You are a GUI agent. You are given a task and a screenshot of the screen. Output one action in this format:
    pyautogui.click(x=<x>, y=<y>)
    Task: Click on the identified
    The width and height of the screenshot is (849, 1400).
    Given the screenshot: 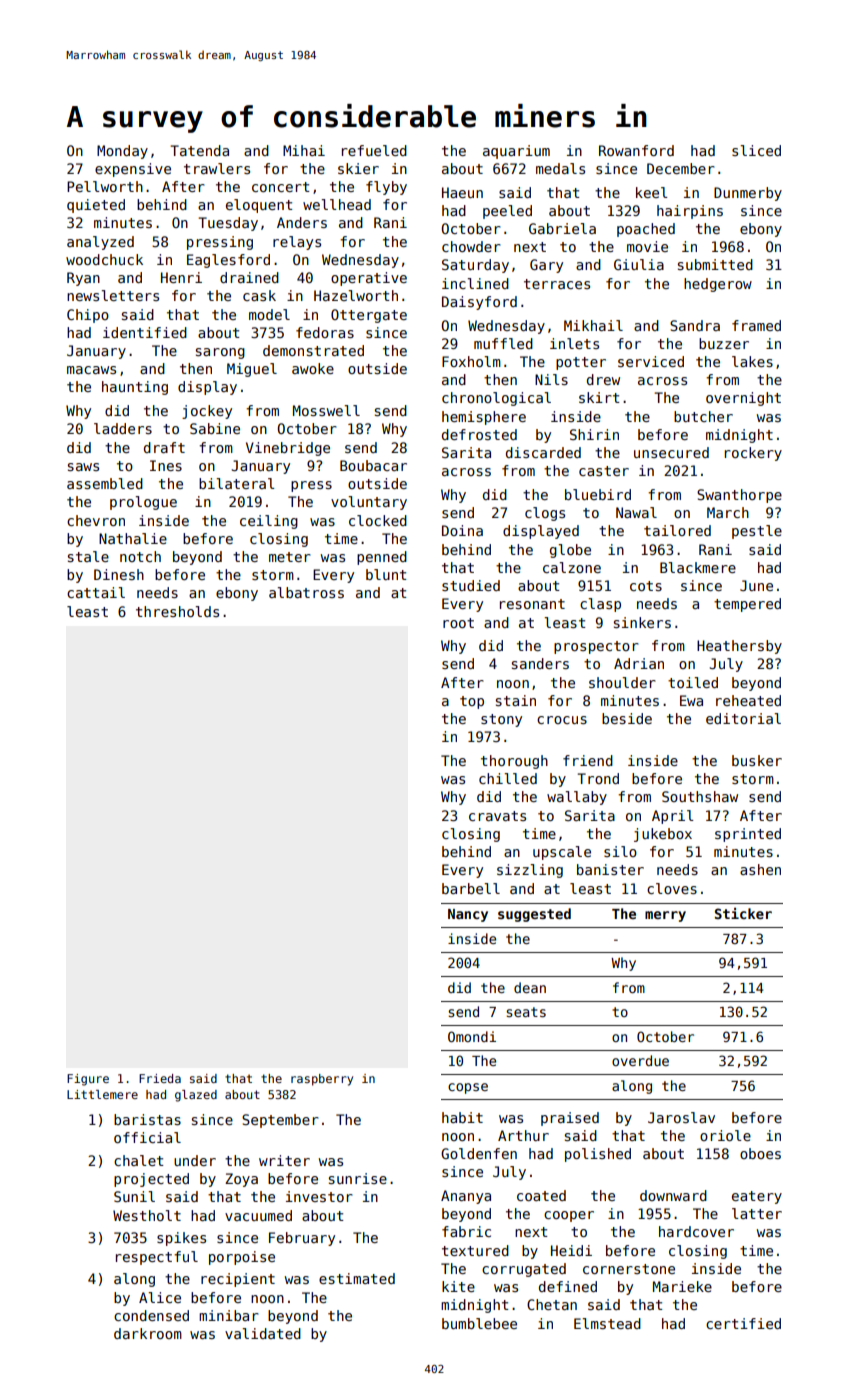 What is the action you would take?
    pyautogui.click(x=145, y=332)
